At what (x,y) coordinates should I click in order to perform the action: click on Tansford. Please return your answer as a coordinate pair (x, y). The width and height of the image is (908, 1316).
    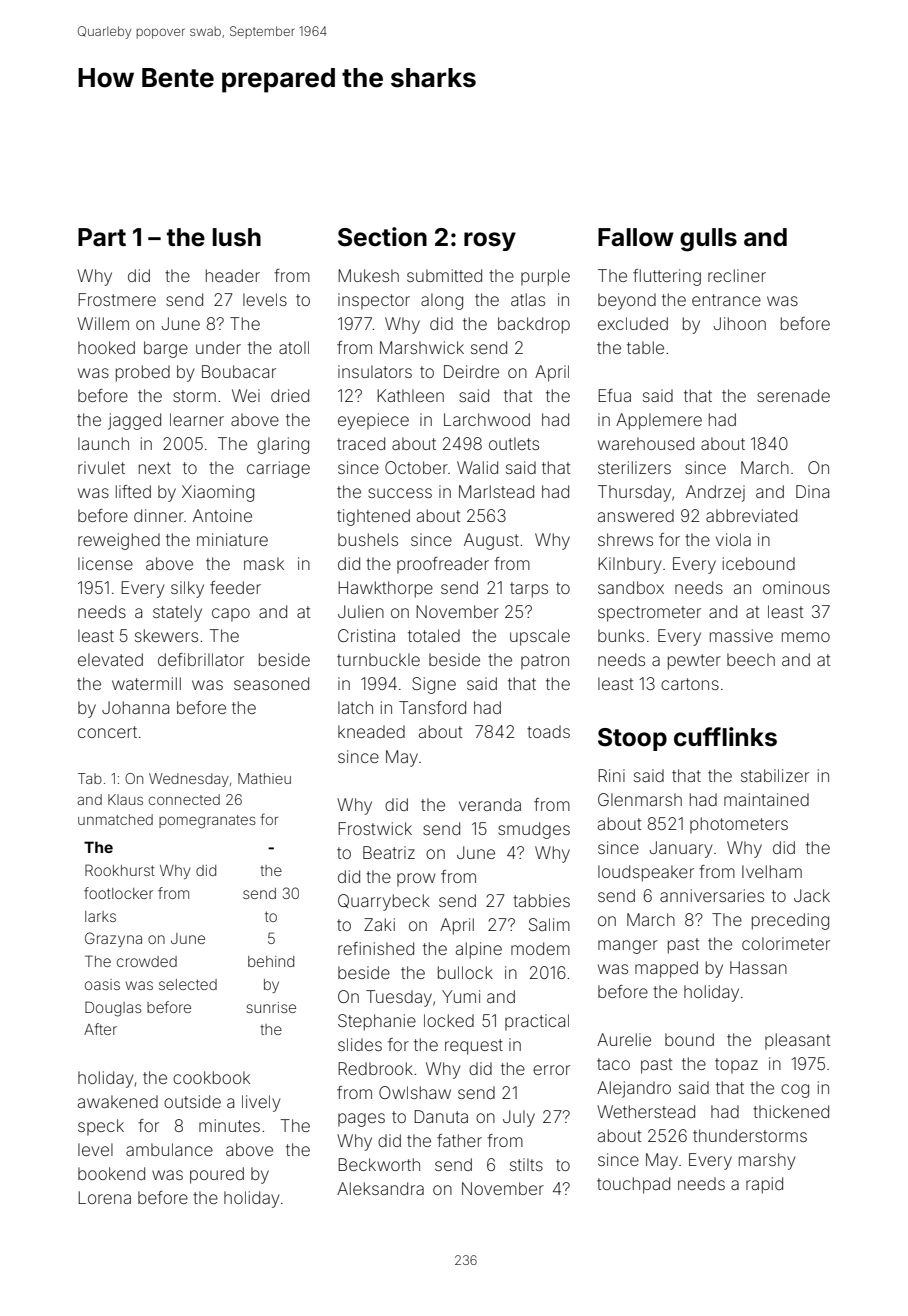
    Looking at the image, I should click on (432, 707).
